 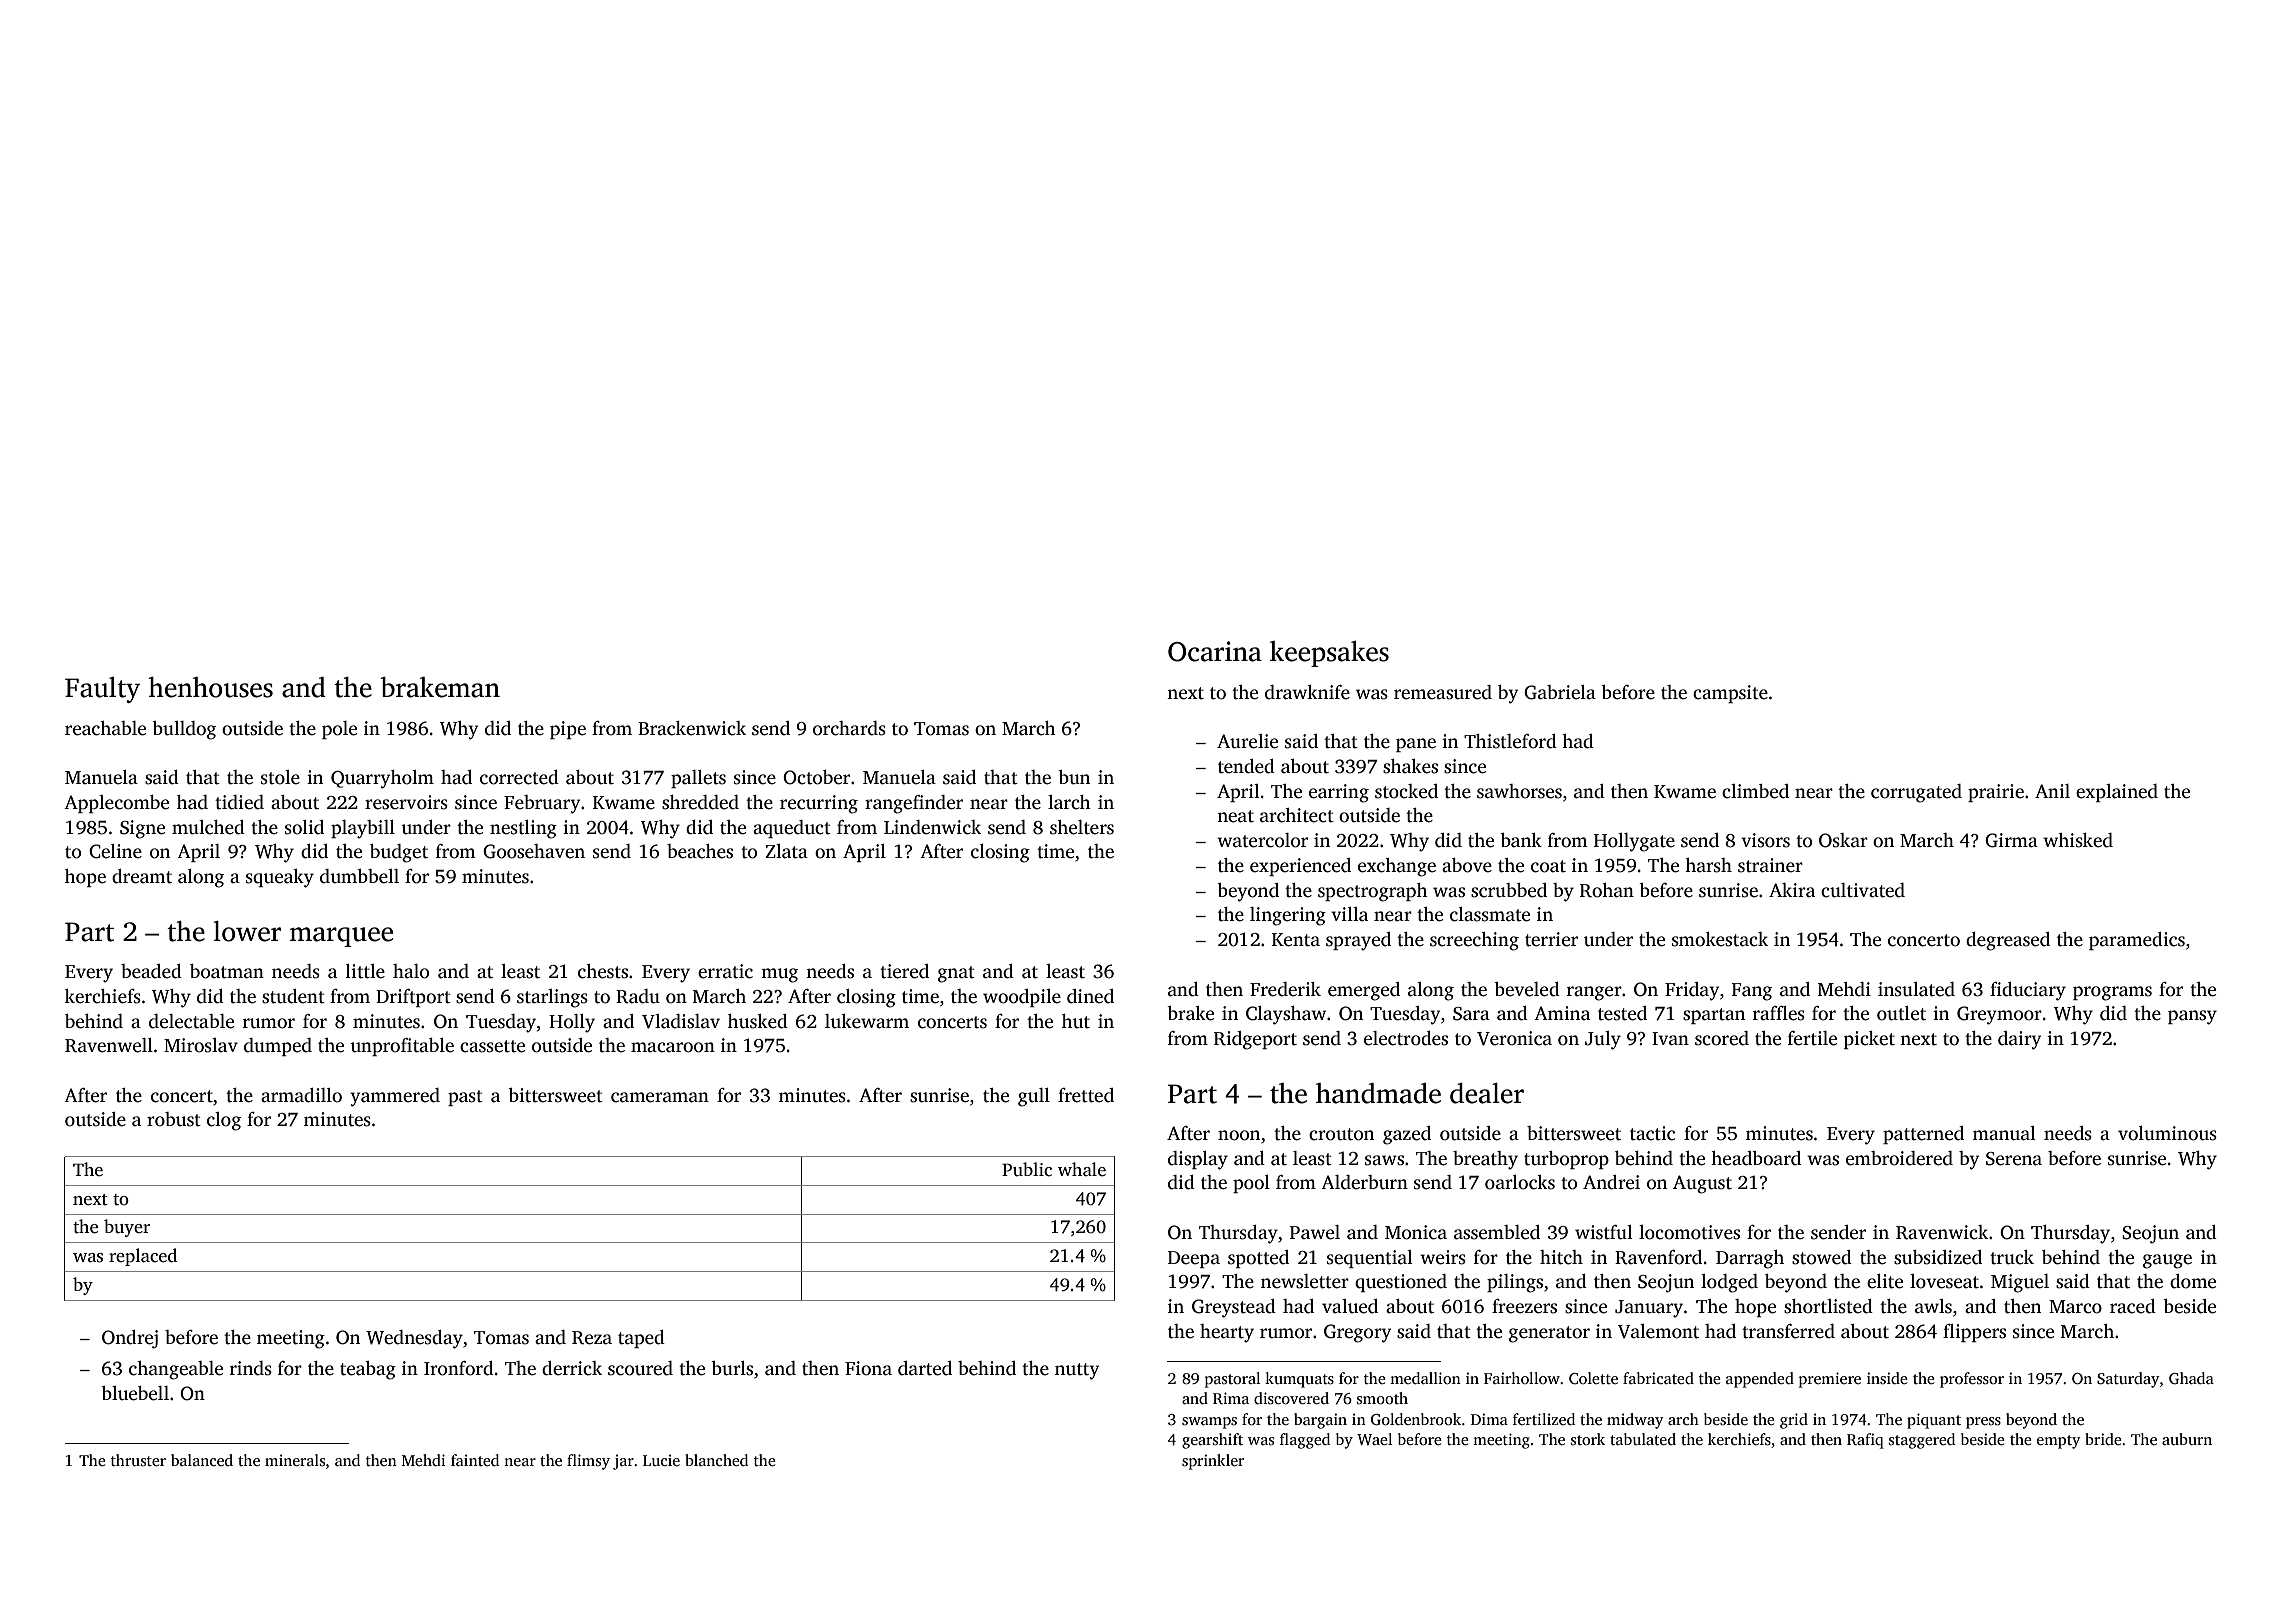 What do you see at coordinates (1923, 1135) in the image?
I see `patterned` at bounding box center [1923, 1135].
